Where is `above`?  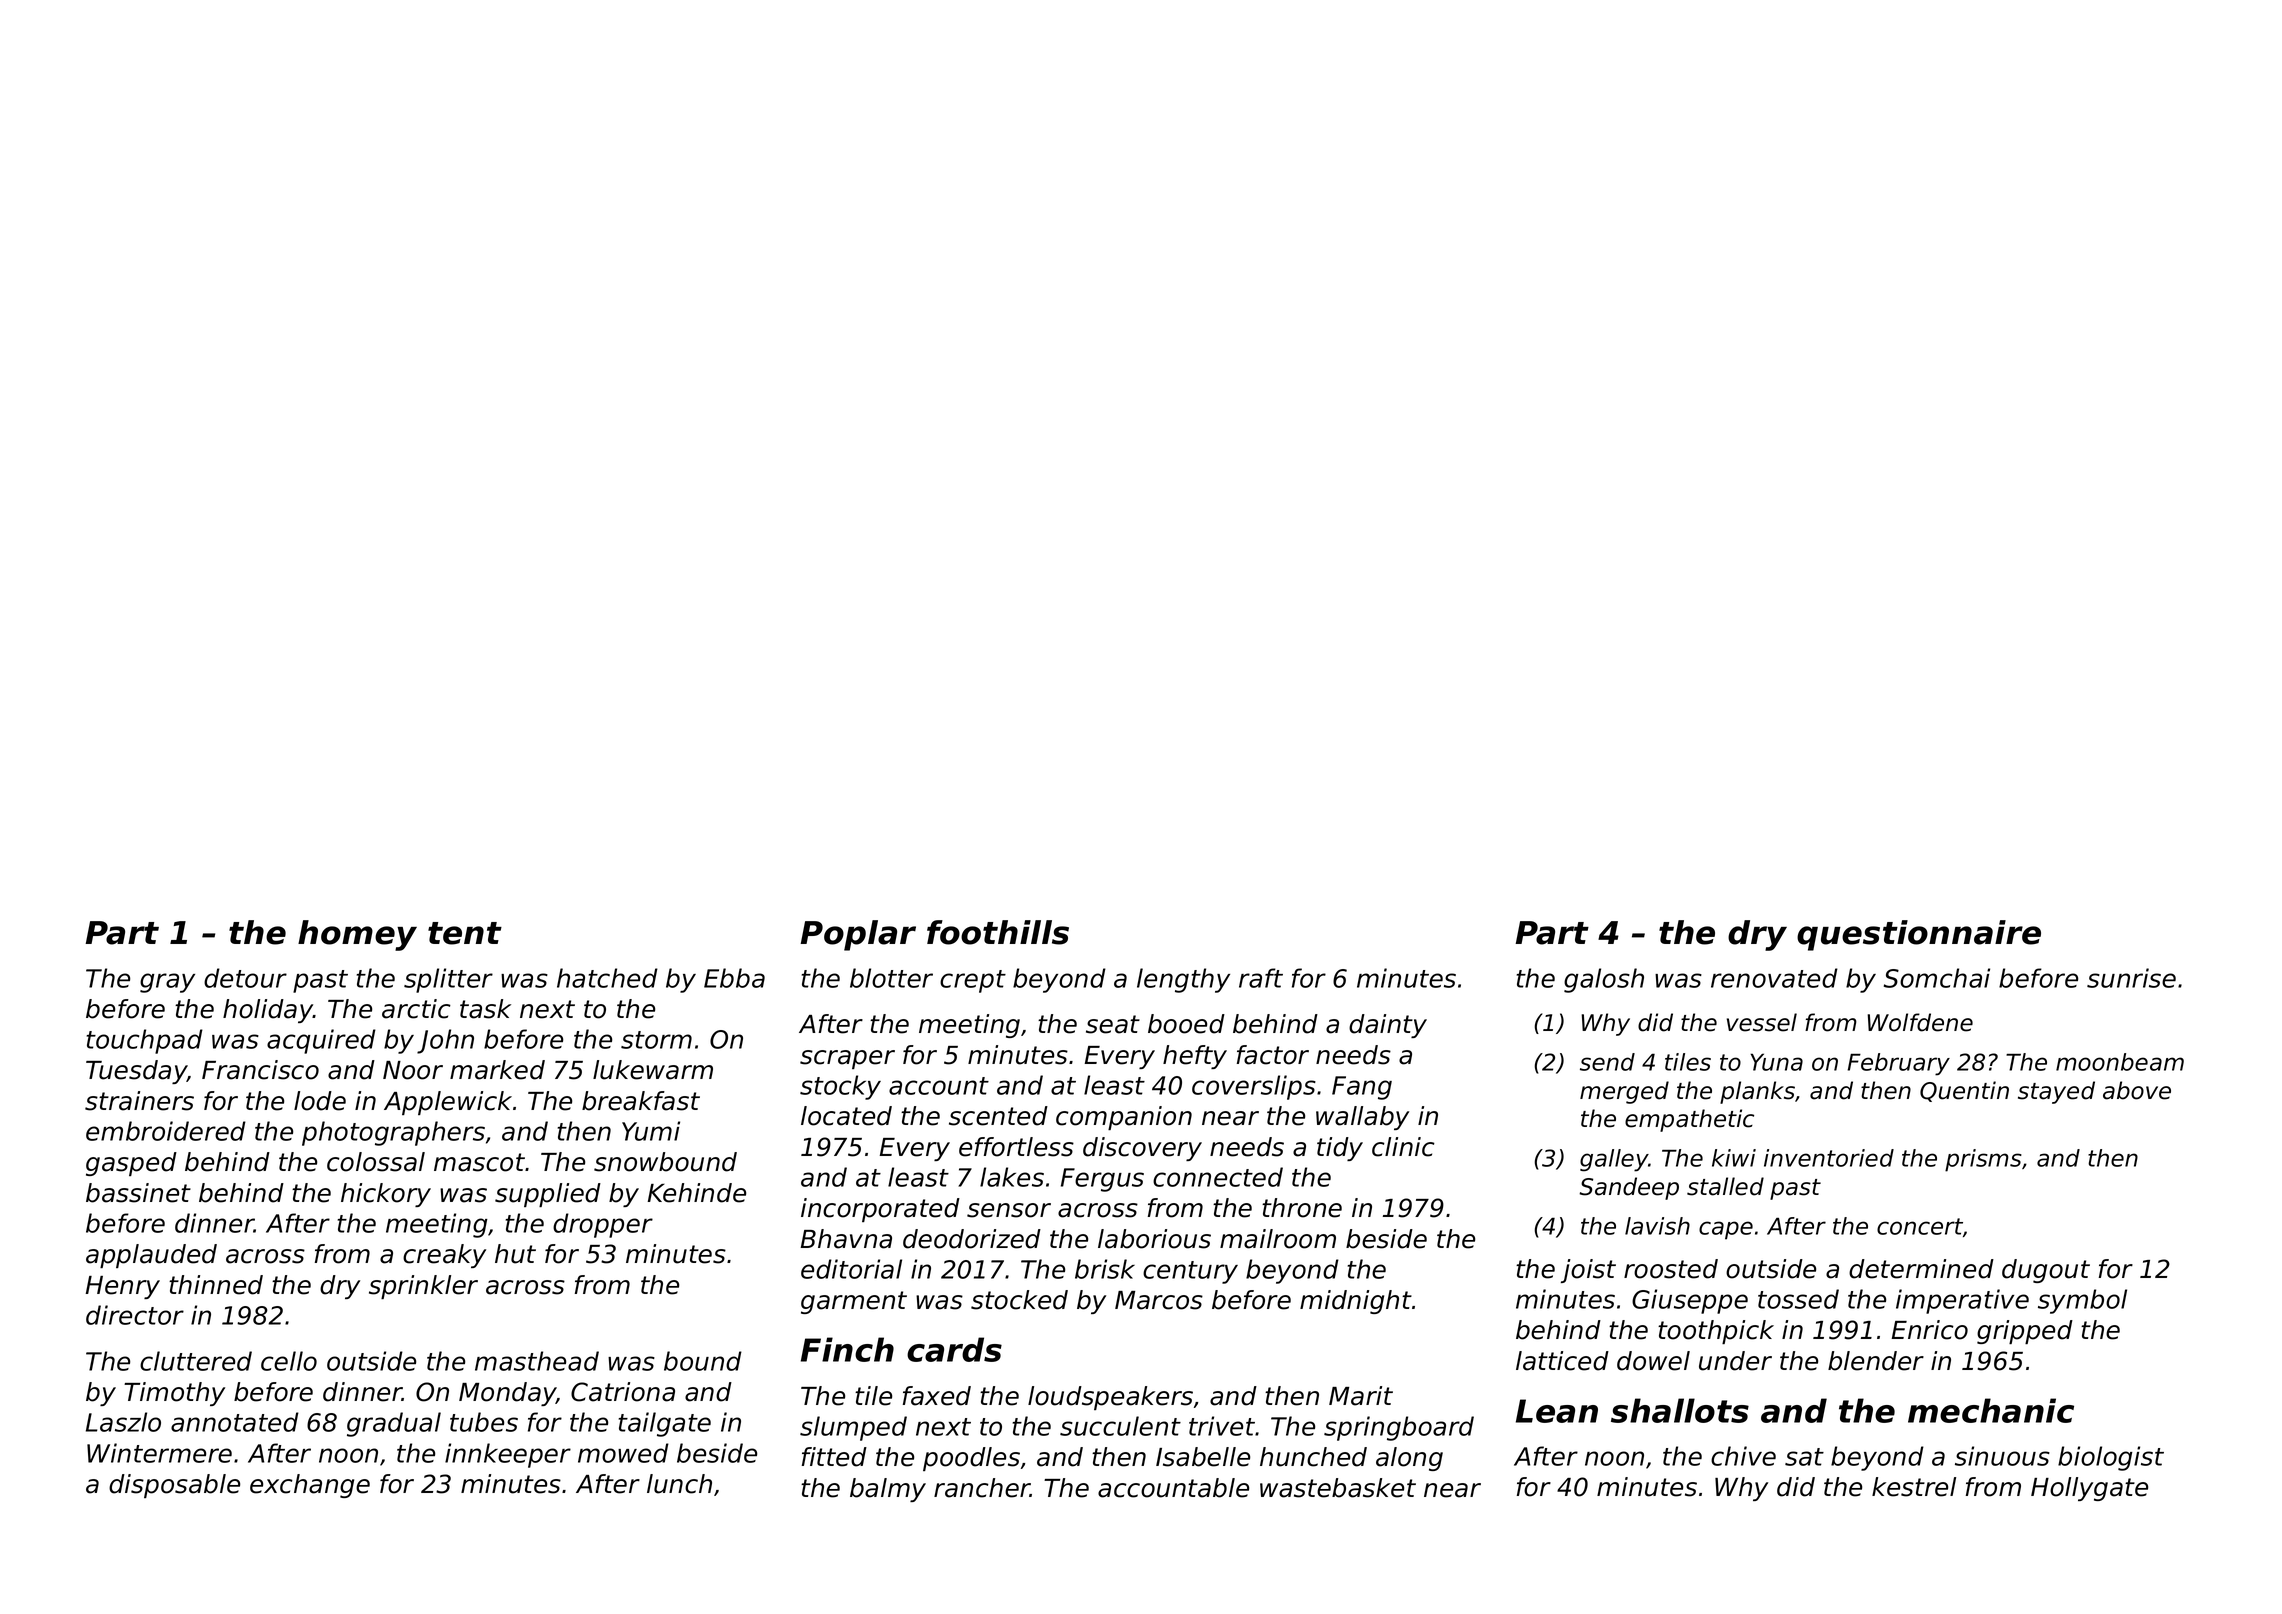 above is located at coordinates (2137, 1090).
